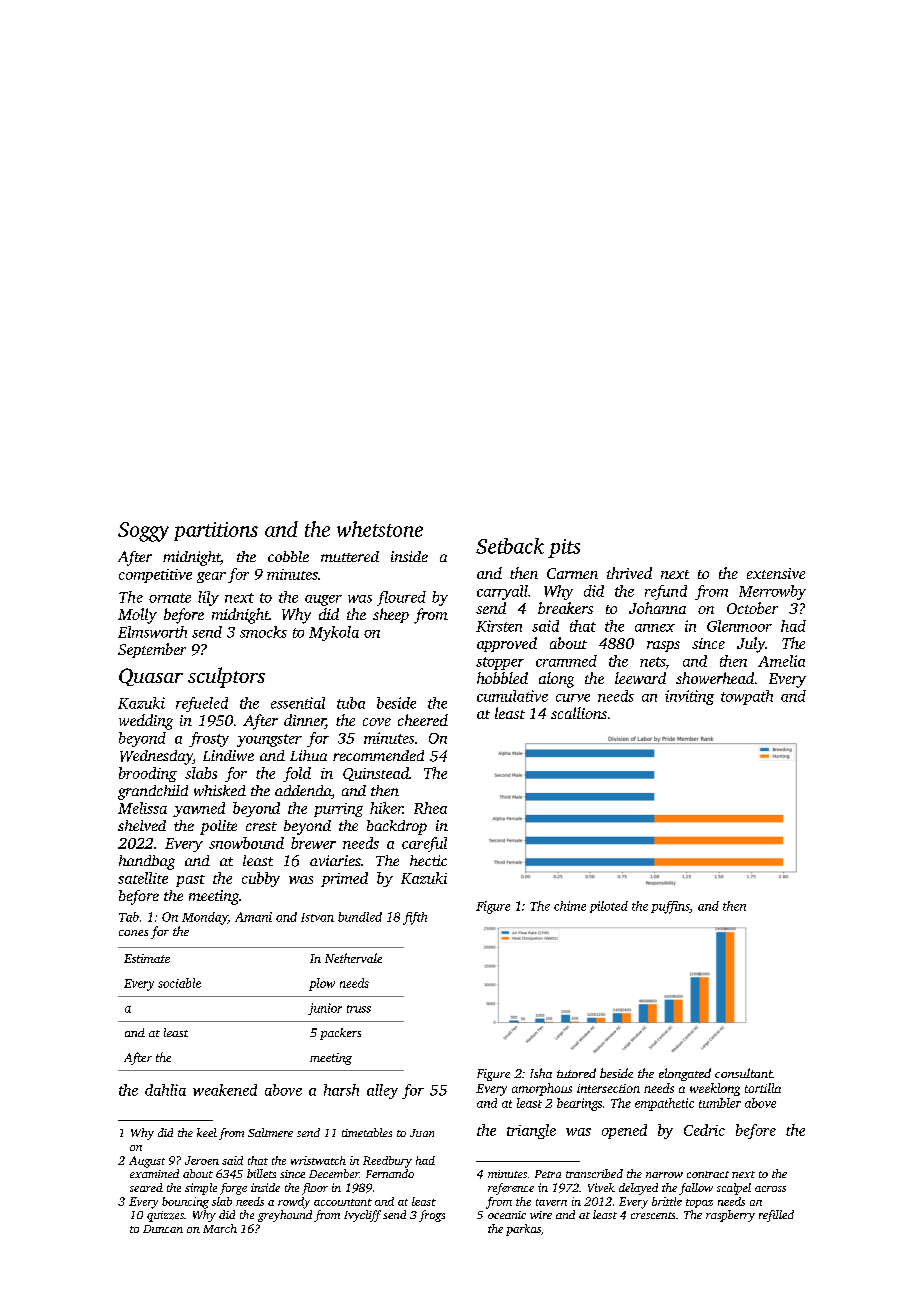  Describe the element at coordinates (566, 661) in the document. I see `crammed` at that location.
